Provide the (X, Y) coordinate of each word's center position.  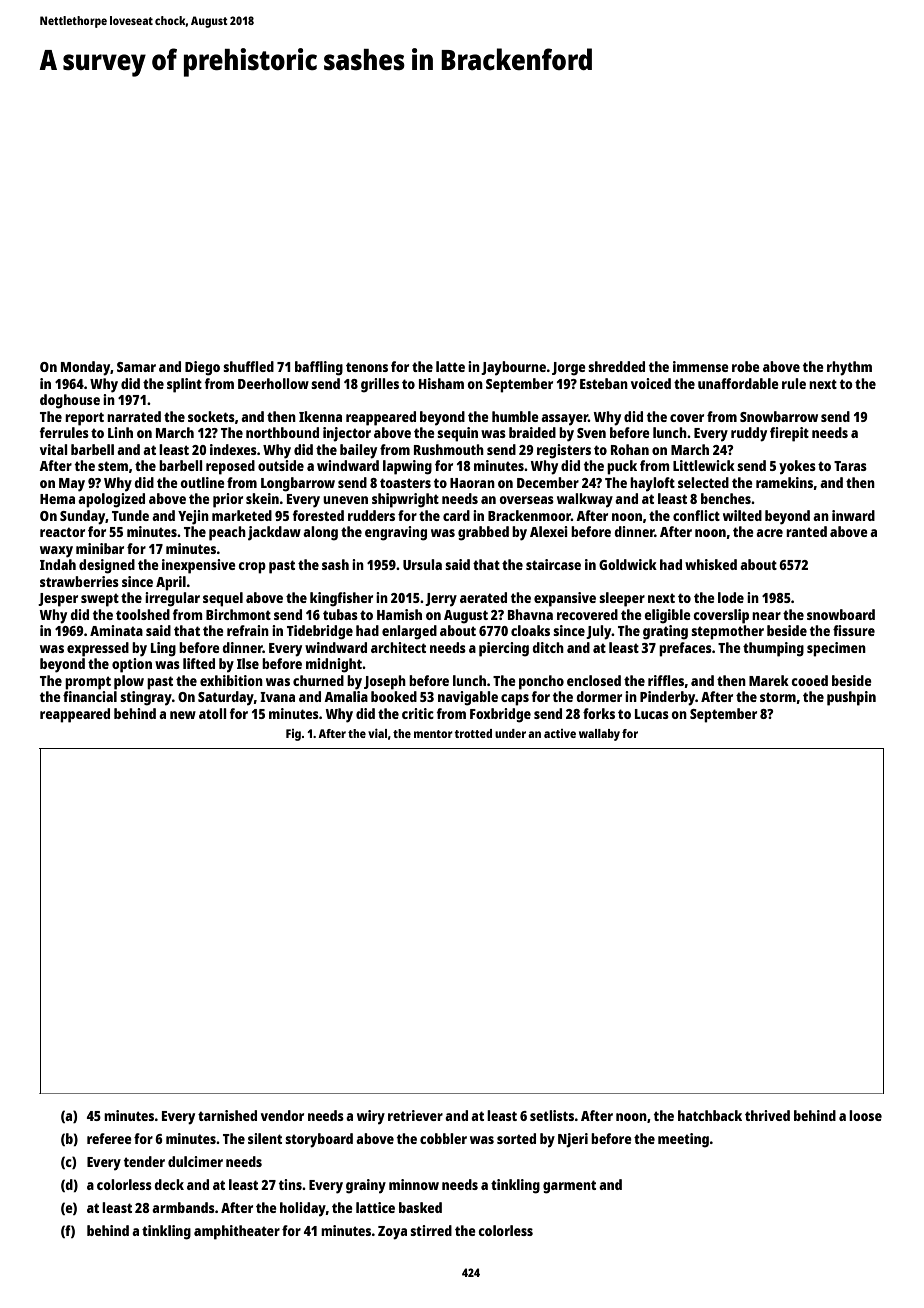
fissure (854, 630)
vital (54, 449)
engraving (396, 533)
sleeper (622, 599)
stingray (146, 698)
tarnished (227, 1115)
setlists (552, 1115)
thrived (767, 1115)
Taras (850, 466)
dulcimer (195, 1161)
